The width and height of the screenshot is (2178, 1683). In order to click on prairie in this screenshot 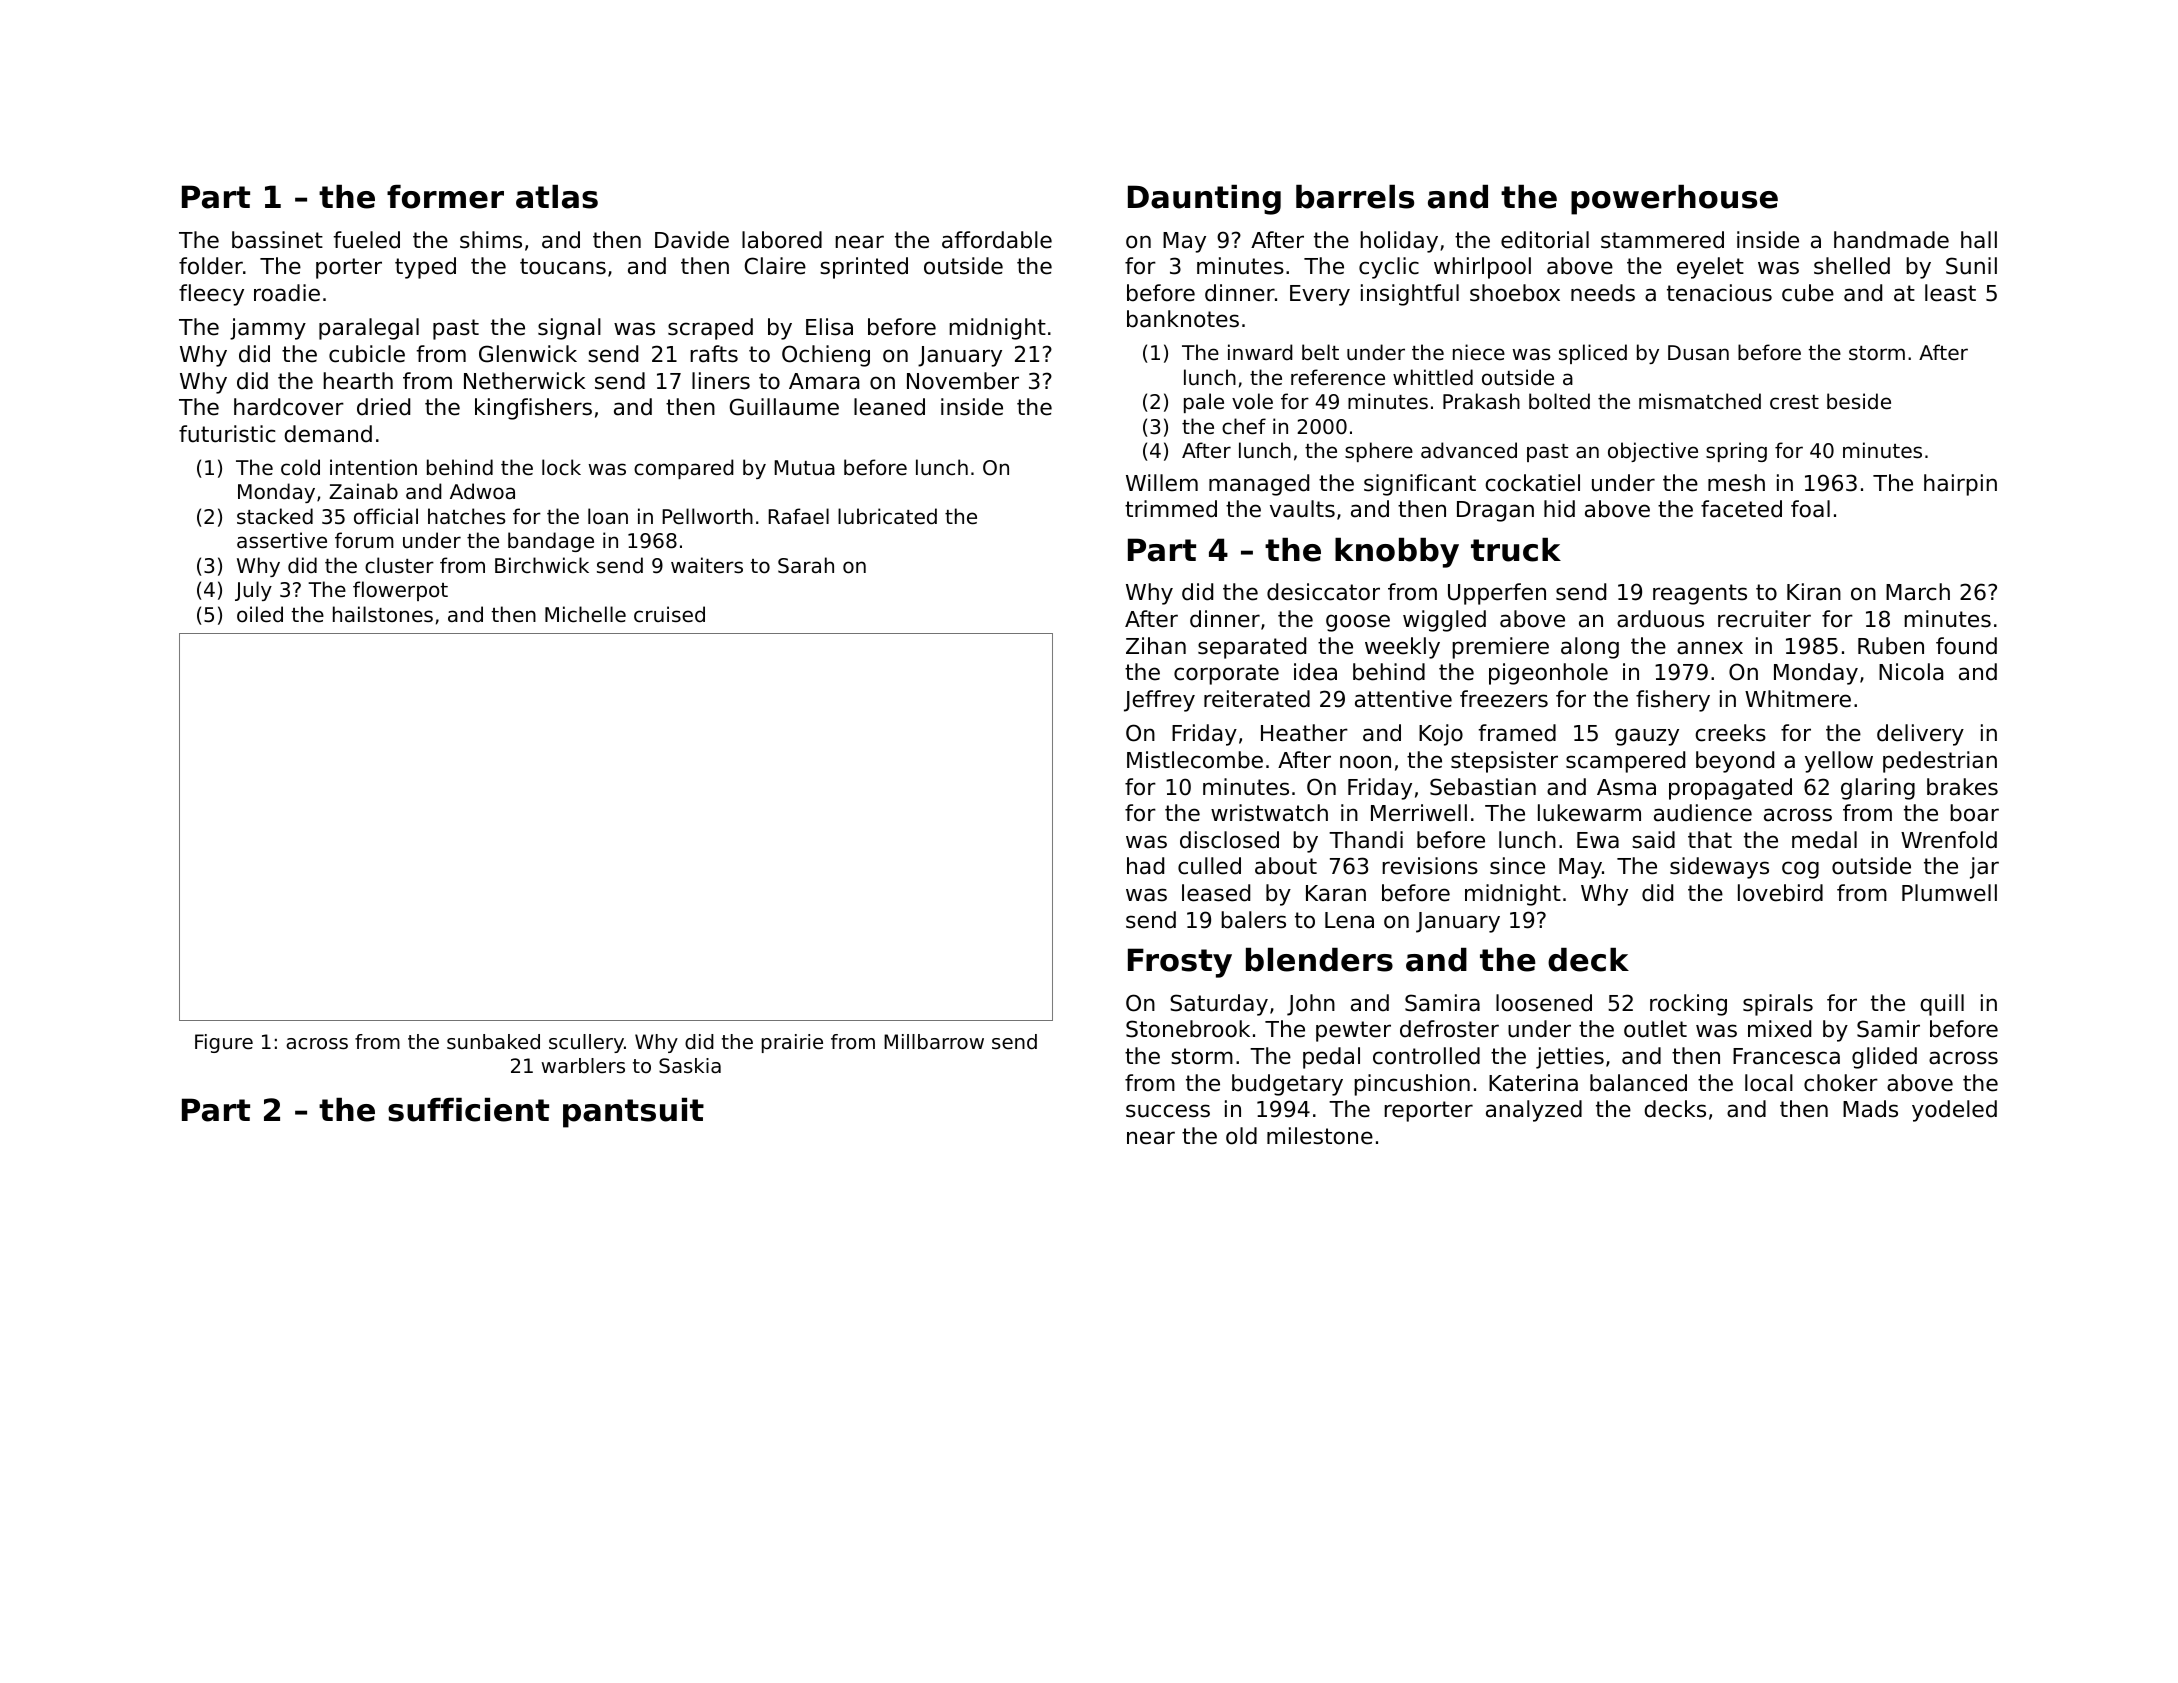, I will do `click(792, 1043)`.
